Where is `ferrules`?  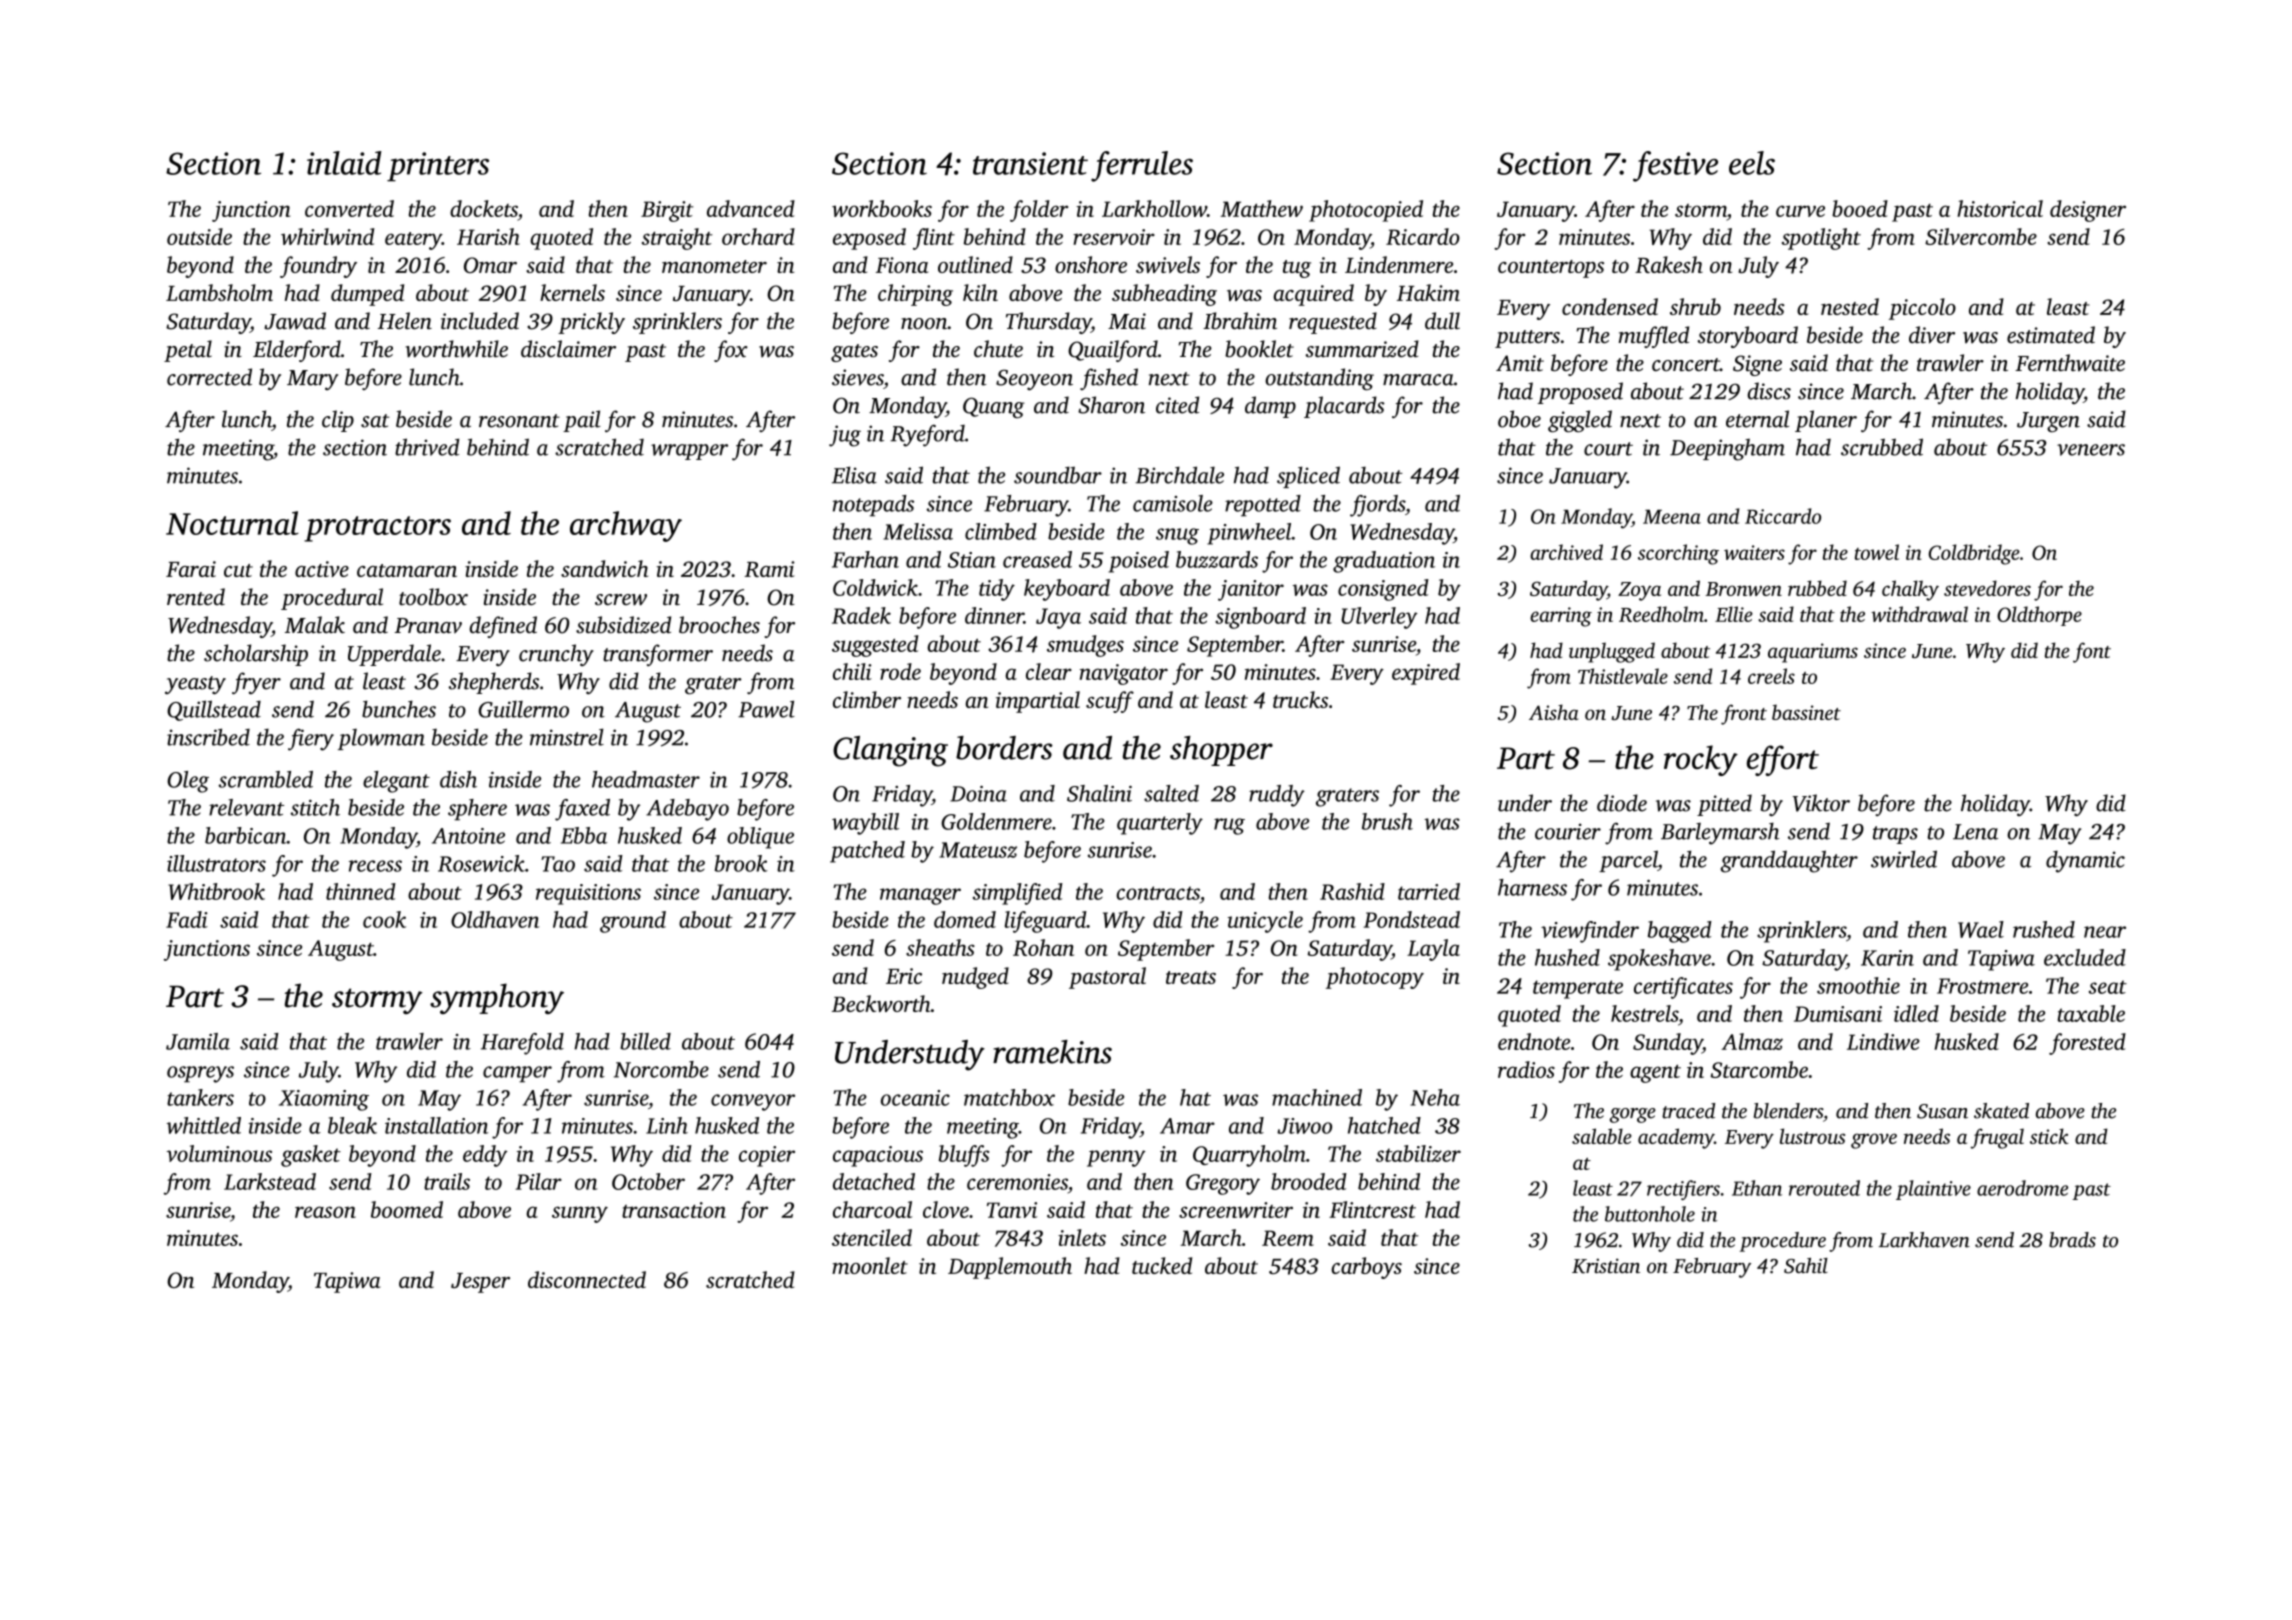 ferrules is located at coordinates (1142, 166).
